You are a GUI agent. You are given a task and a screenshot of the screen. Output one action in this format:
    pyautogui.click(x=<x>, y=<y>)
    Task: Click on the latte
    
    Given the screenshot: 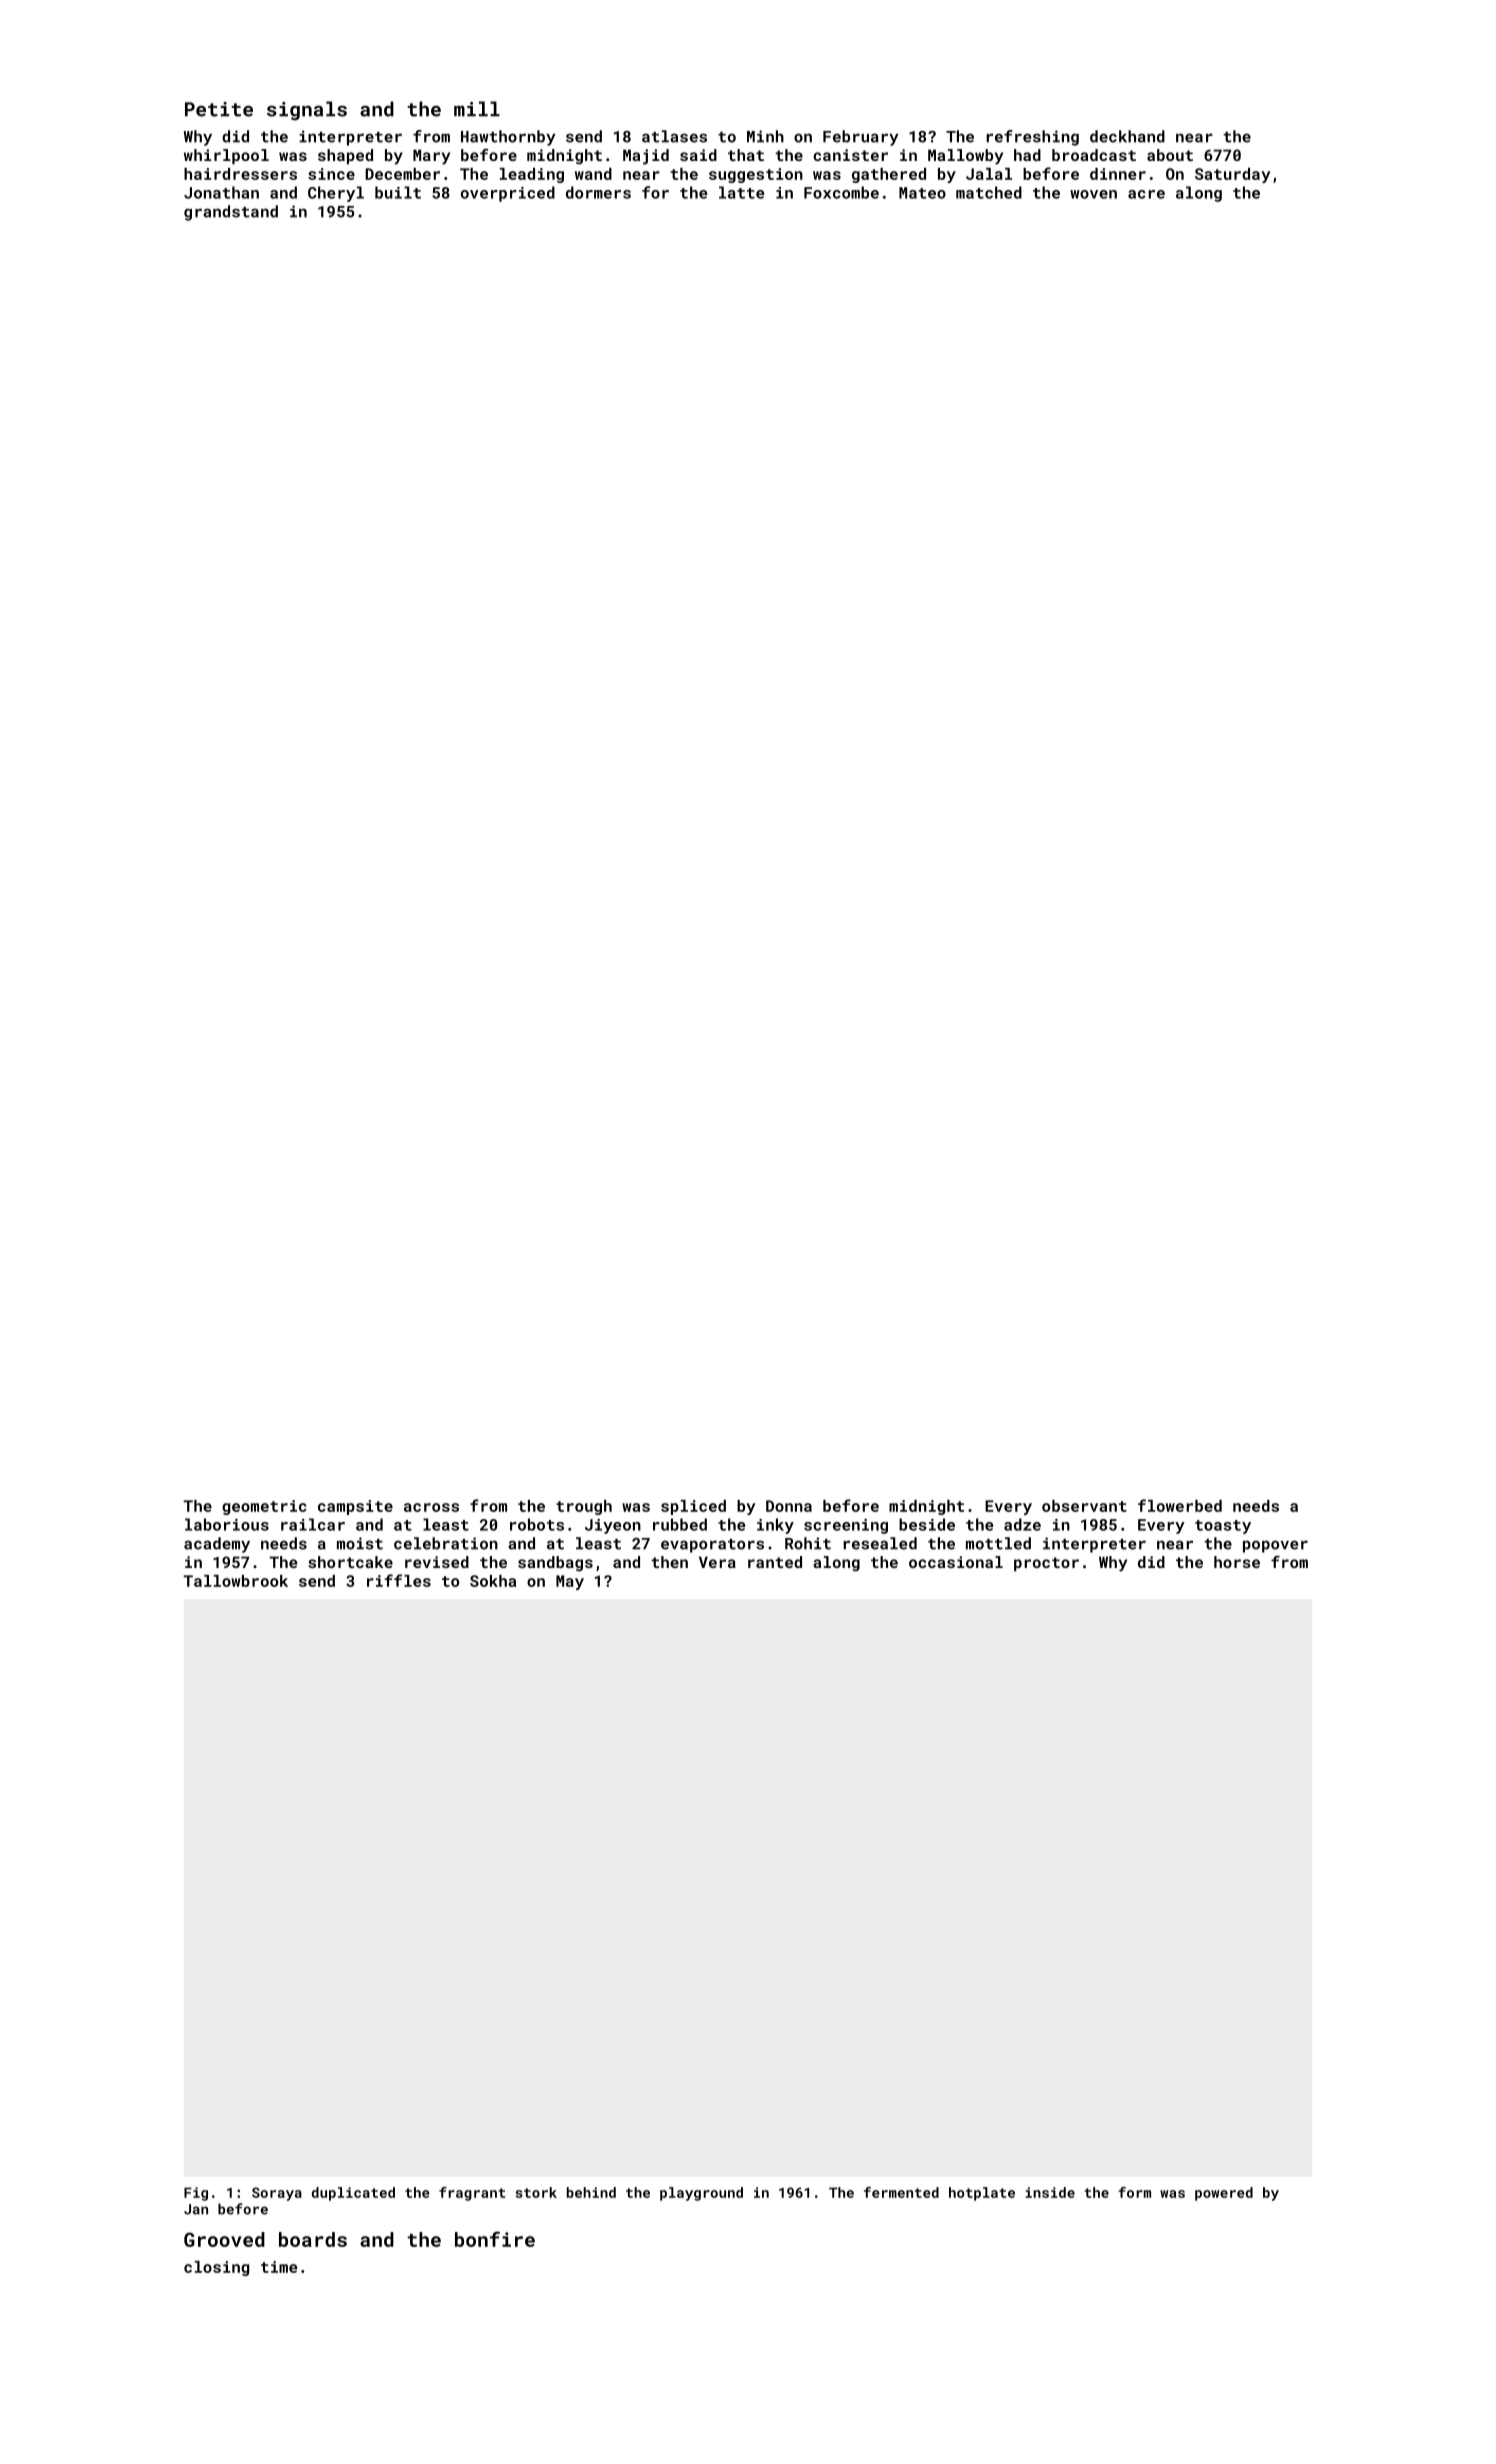 What is the action you would take?
    pyautogui.click(x=742, y=192)
